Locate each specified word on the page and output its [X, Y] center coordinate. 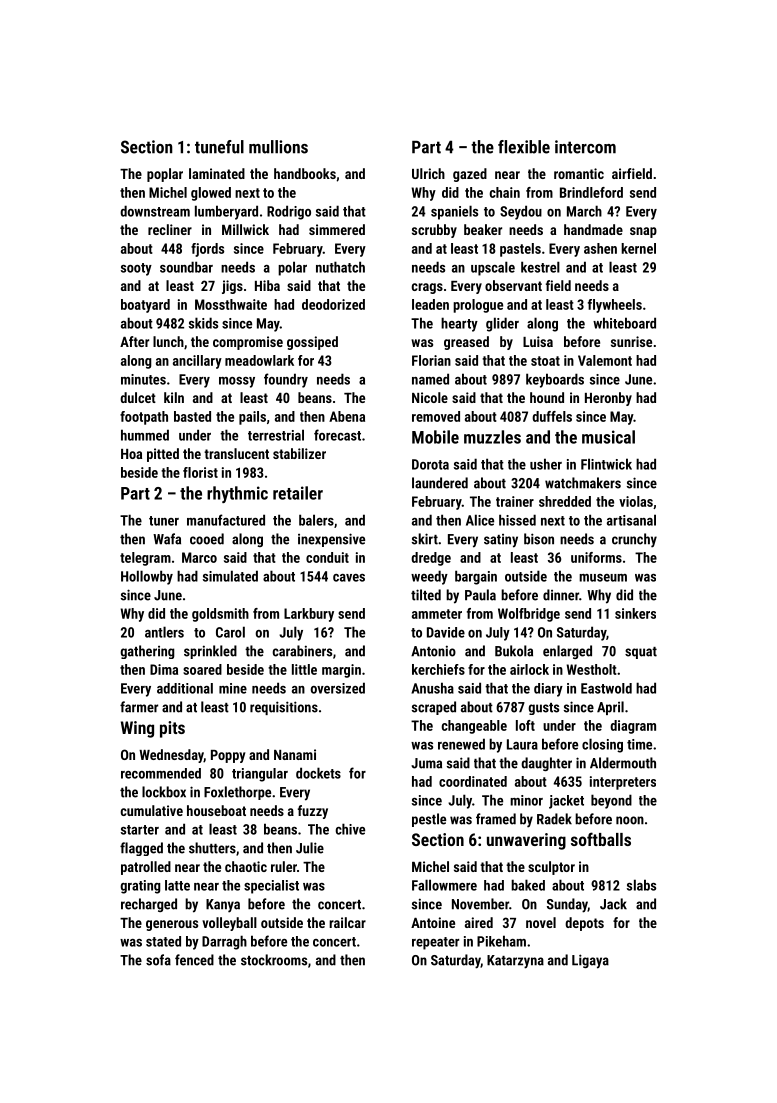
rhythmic [237, 494]
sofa [158, 960]
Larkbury [309, 615]
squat [641, 653]
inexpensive [331, 540]
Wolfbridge [529, 615]
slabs [641, 885]
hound [547, 397]
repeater [435, 943]
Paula [480, 595]
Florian [431, 360]
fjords [207, 250]
